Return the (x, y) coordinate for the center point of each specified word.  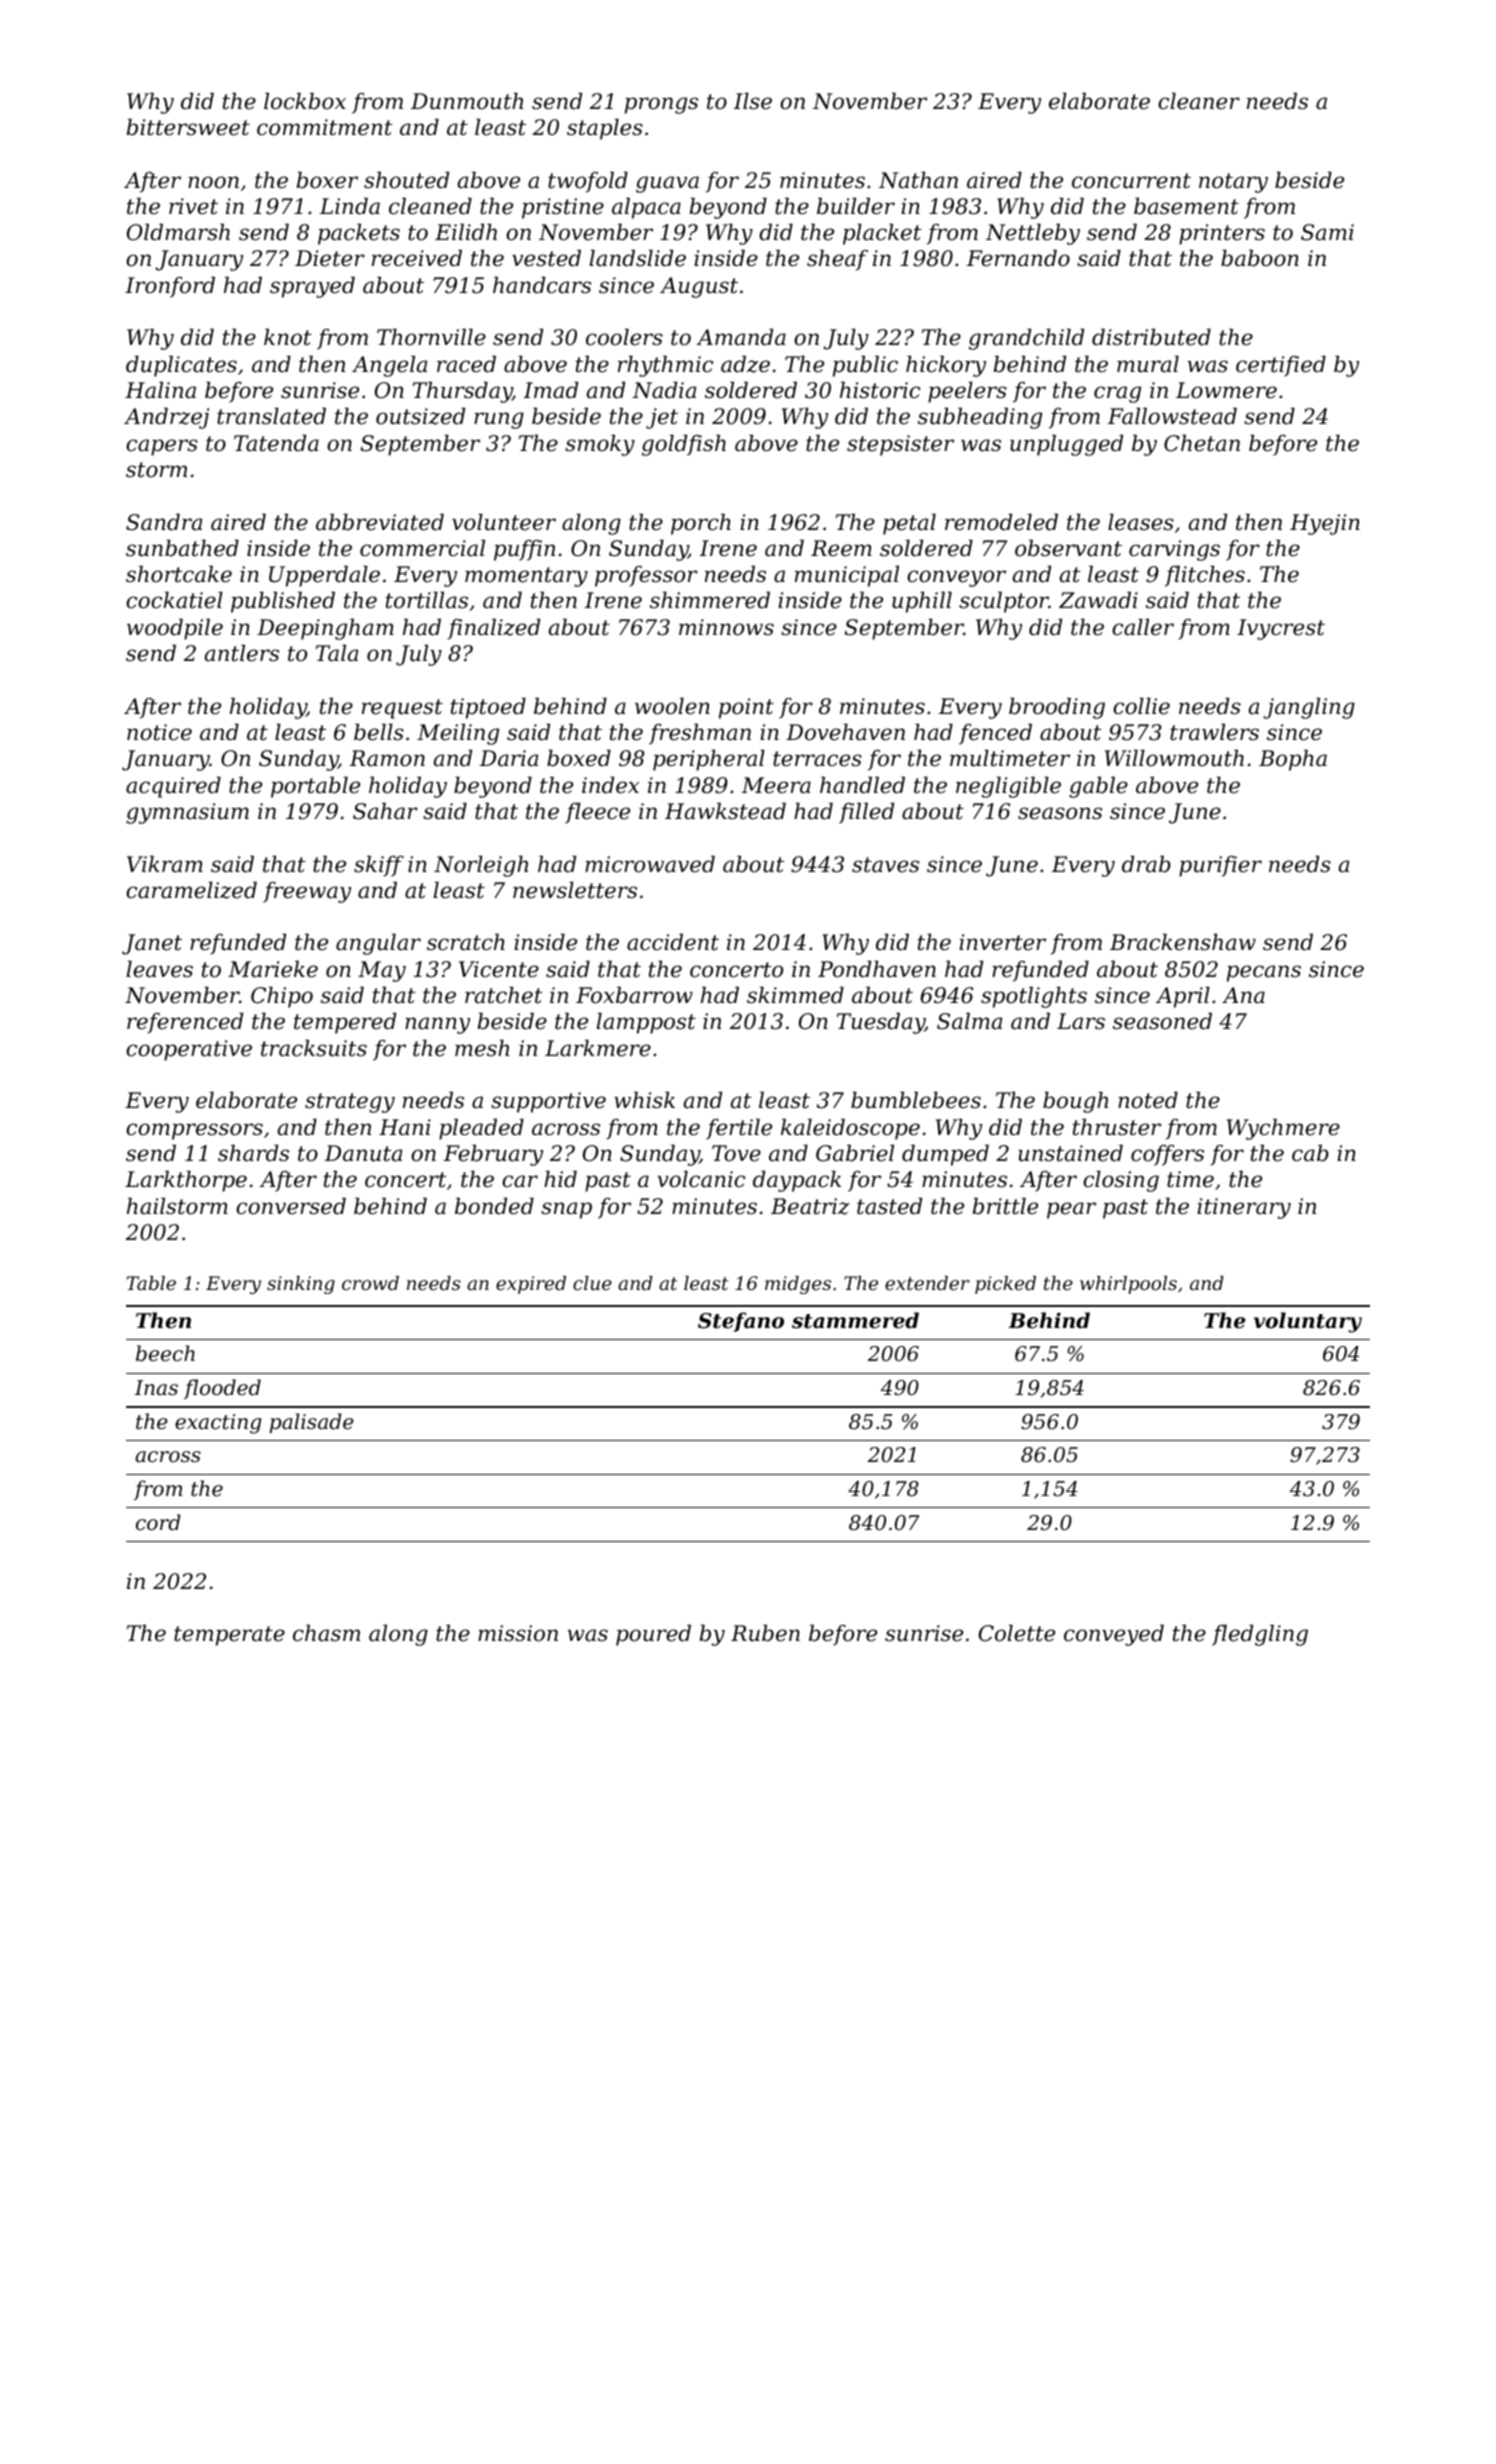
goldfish (684, 445)
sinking (301, 1285)
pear (1071, 1210)
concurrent (1131, 181)
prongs (661, 105)
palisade (312, 1423)
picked (1005, 1285)
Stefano (741, 1322)
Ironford (170, 287)
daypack (797, 1181)
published (283, 602)
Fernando (1018, 258)
